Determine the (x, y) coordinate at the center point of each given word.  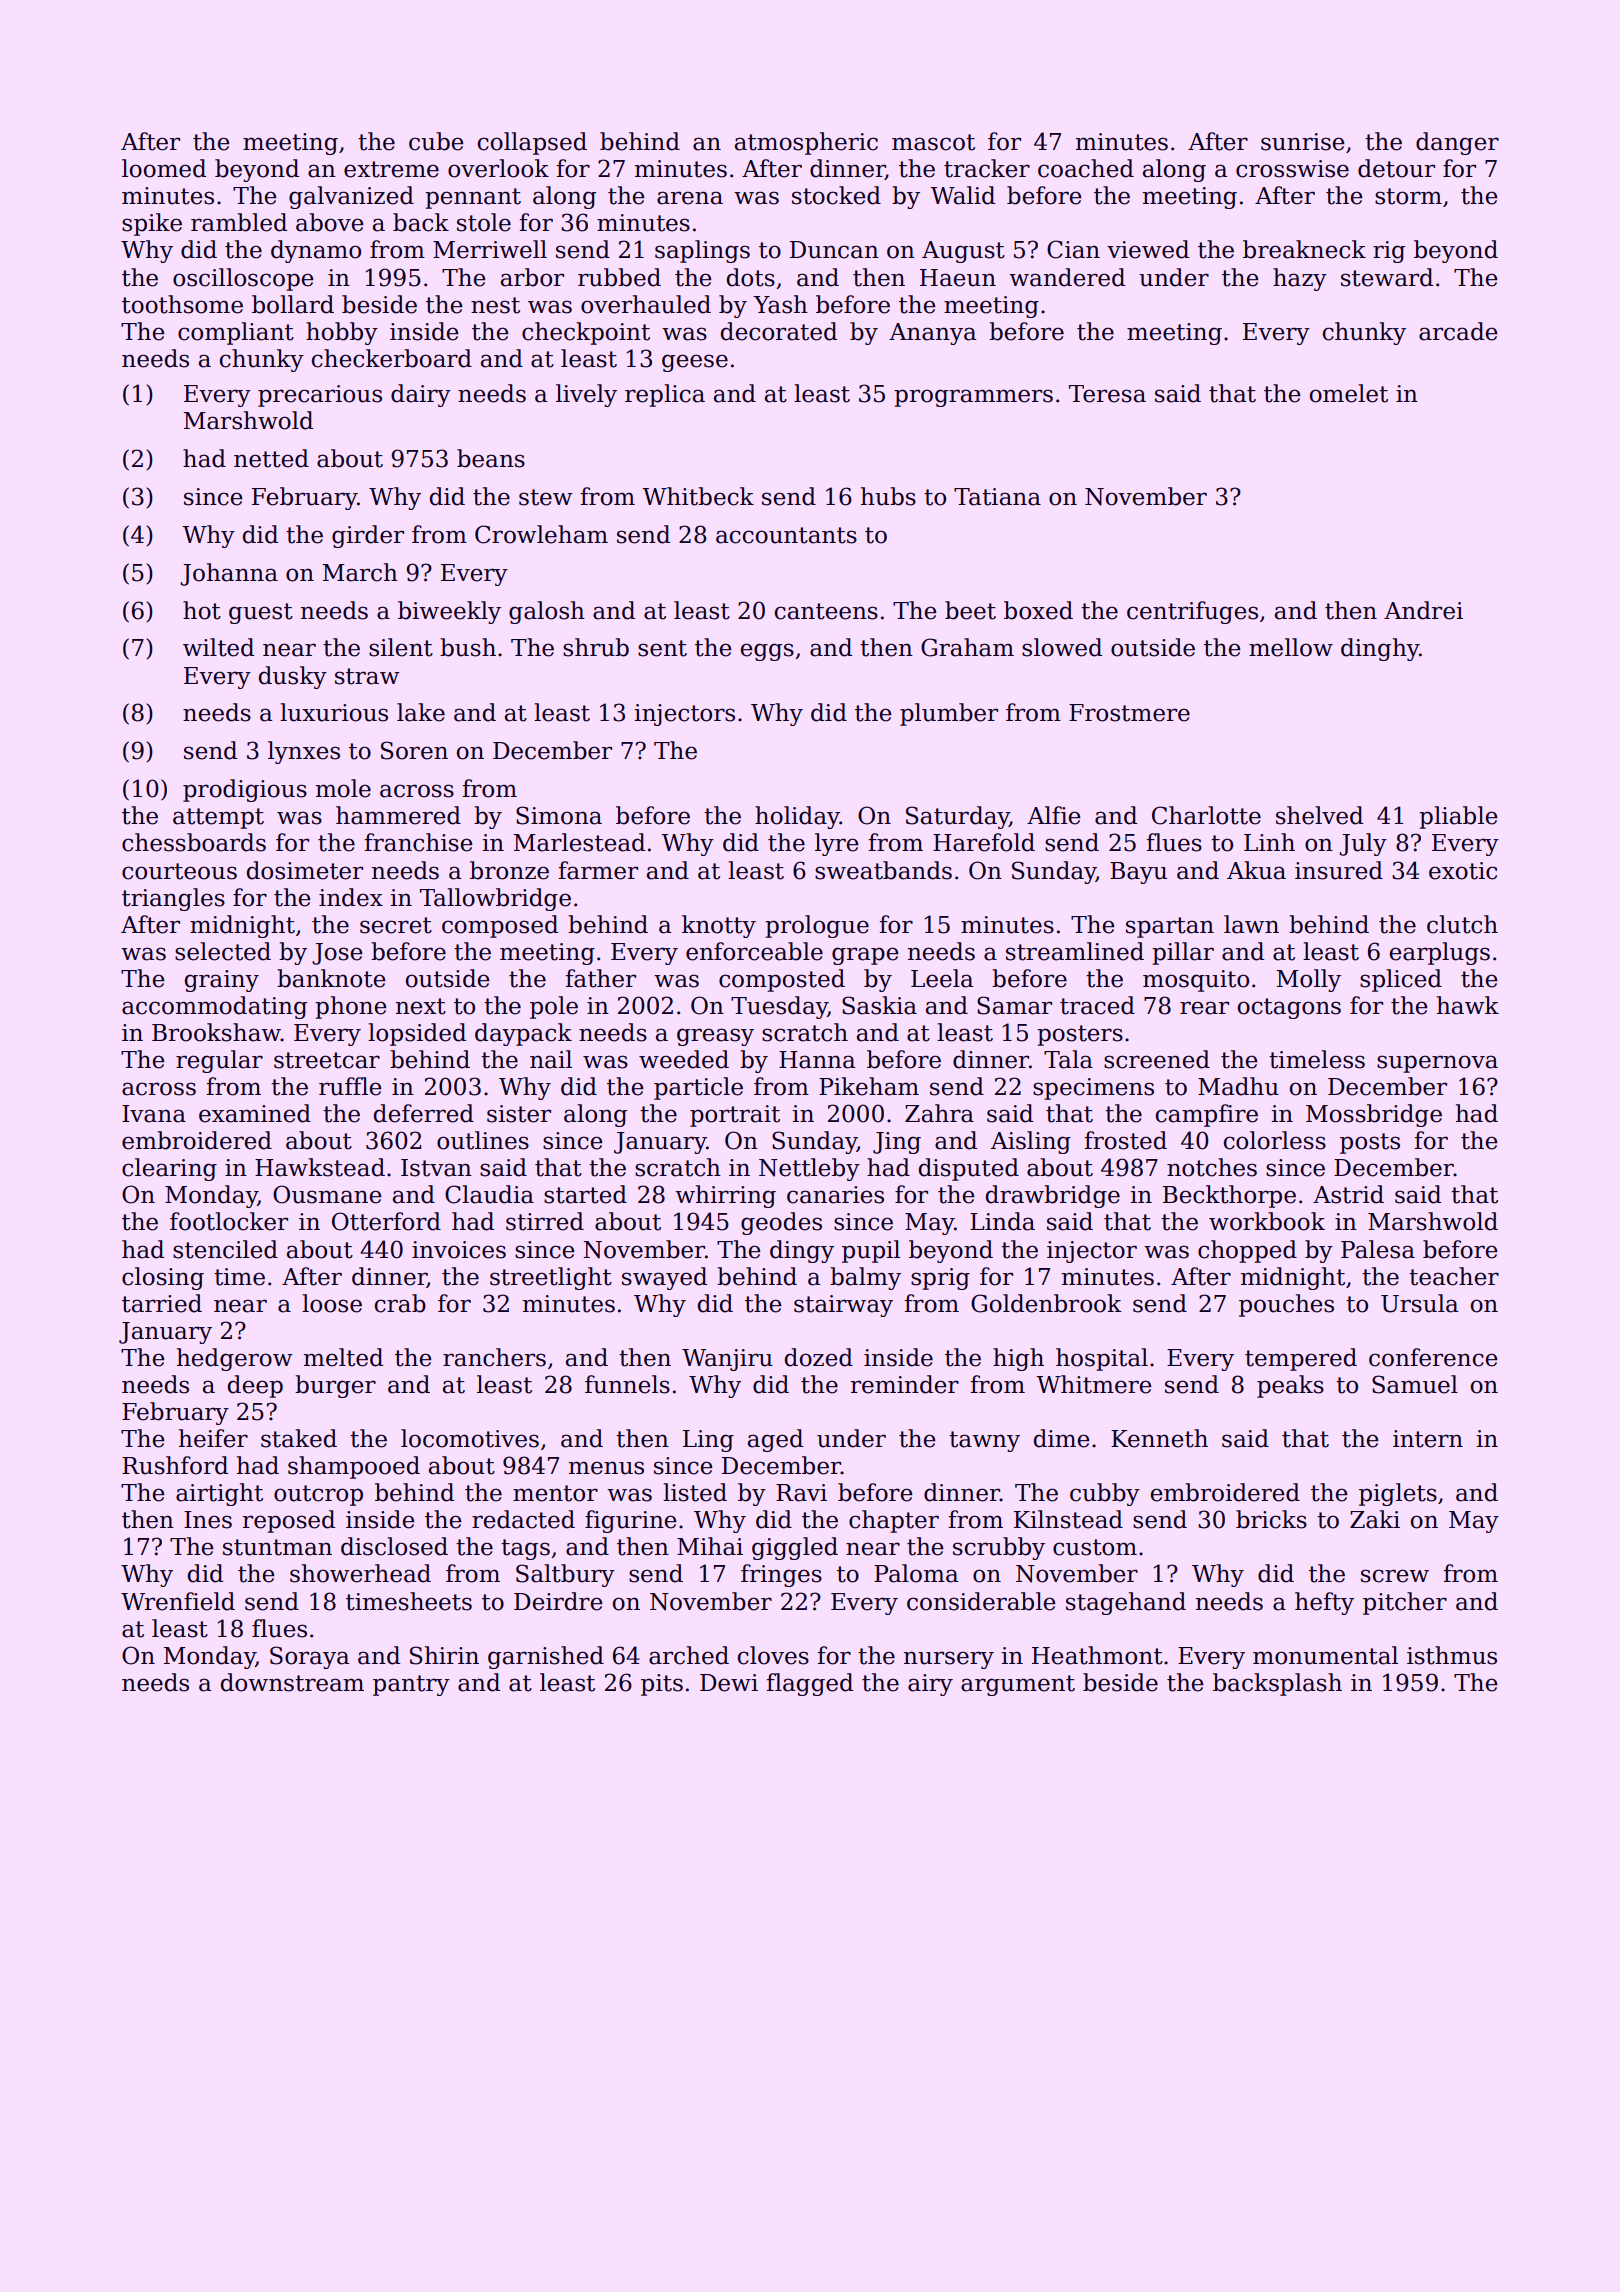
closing (163, 1278)
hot (202, 610)
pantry (411, 1685)
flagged (809, 1684)
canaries (835, 1195)
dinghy (1380, 649)
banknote (331, 978)
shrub (596, 647)
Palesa (1378, 1249)
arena (690, 198)
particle (698, 1088)
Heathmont (1097, 1655)
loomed (164, 168)
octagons (1289, 1008)
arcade (1458, 331)
